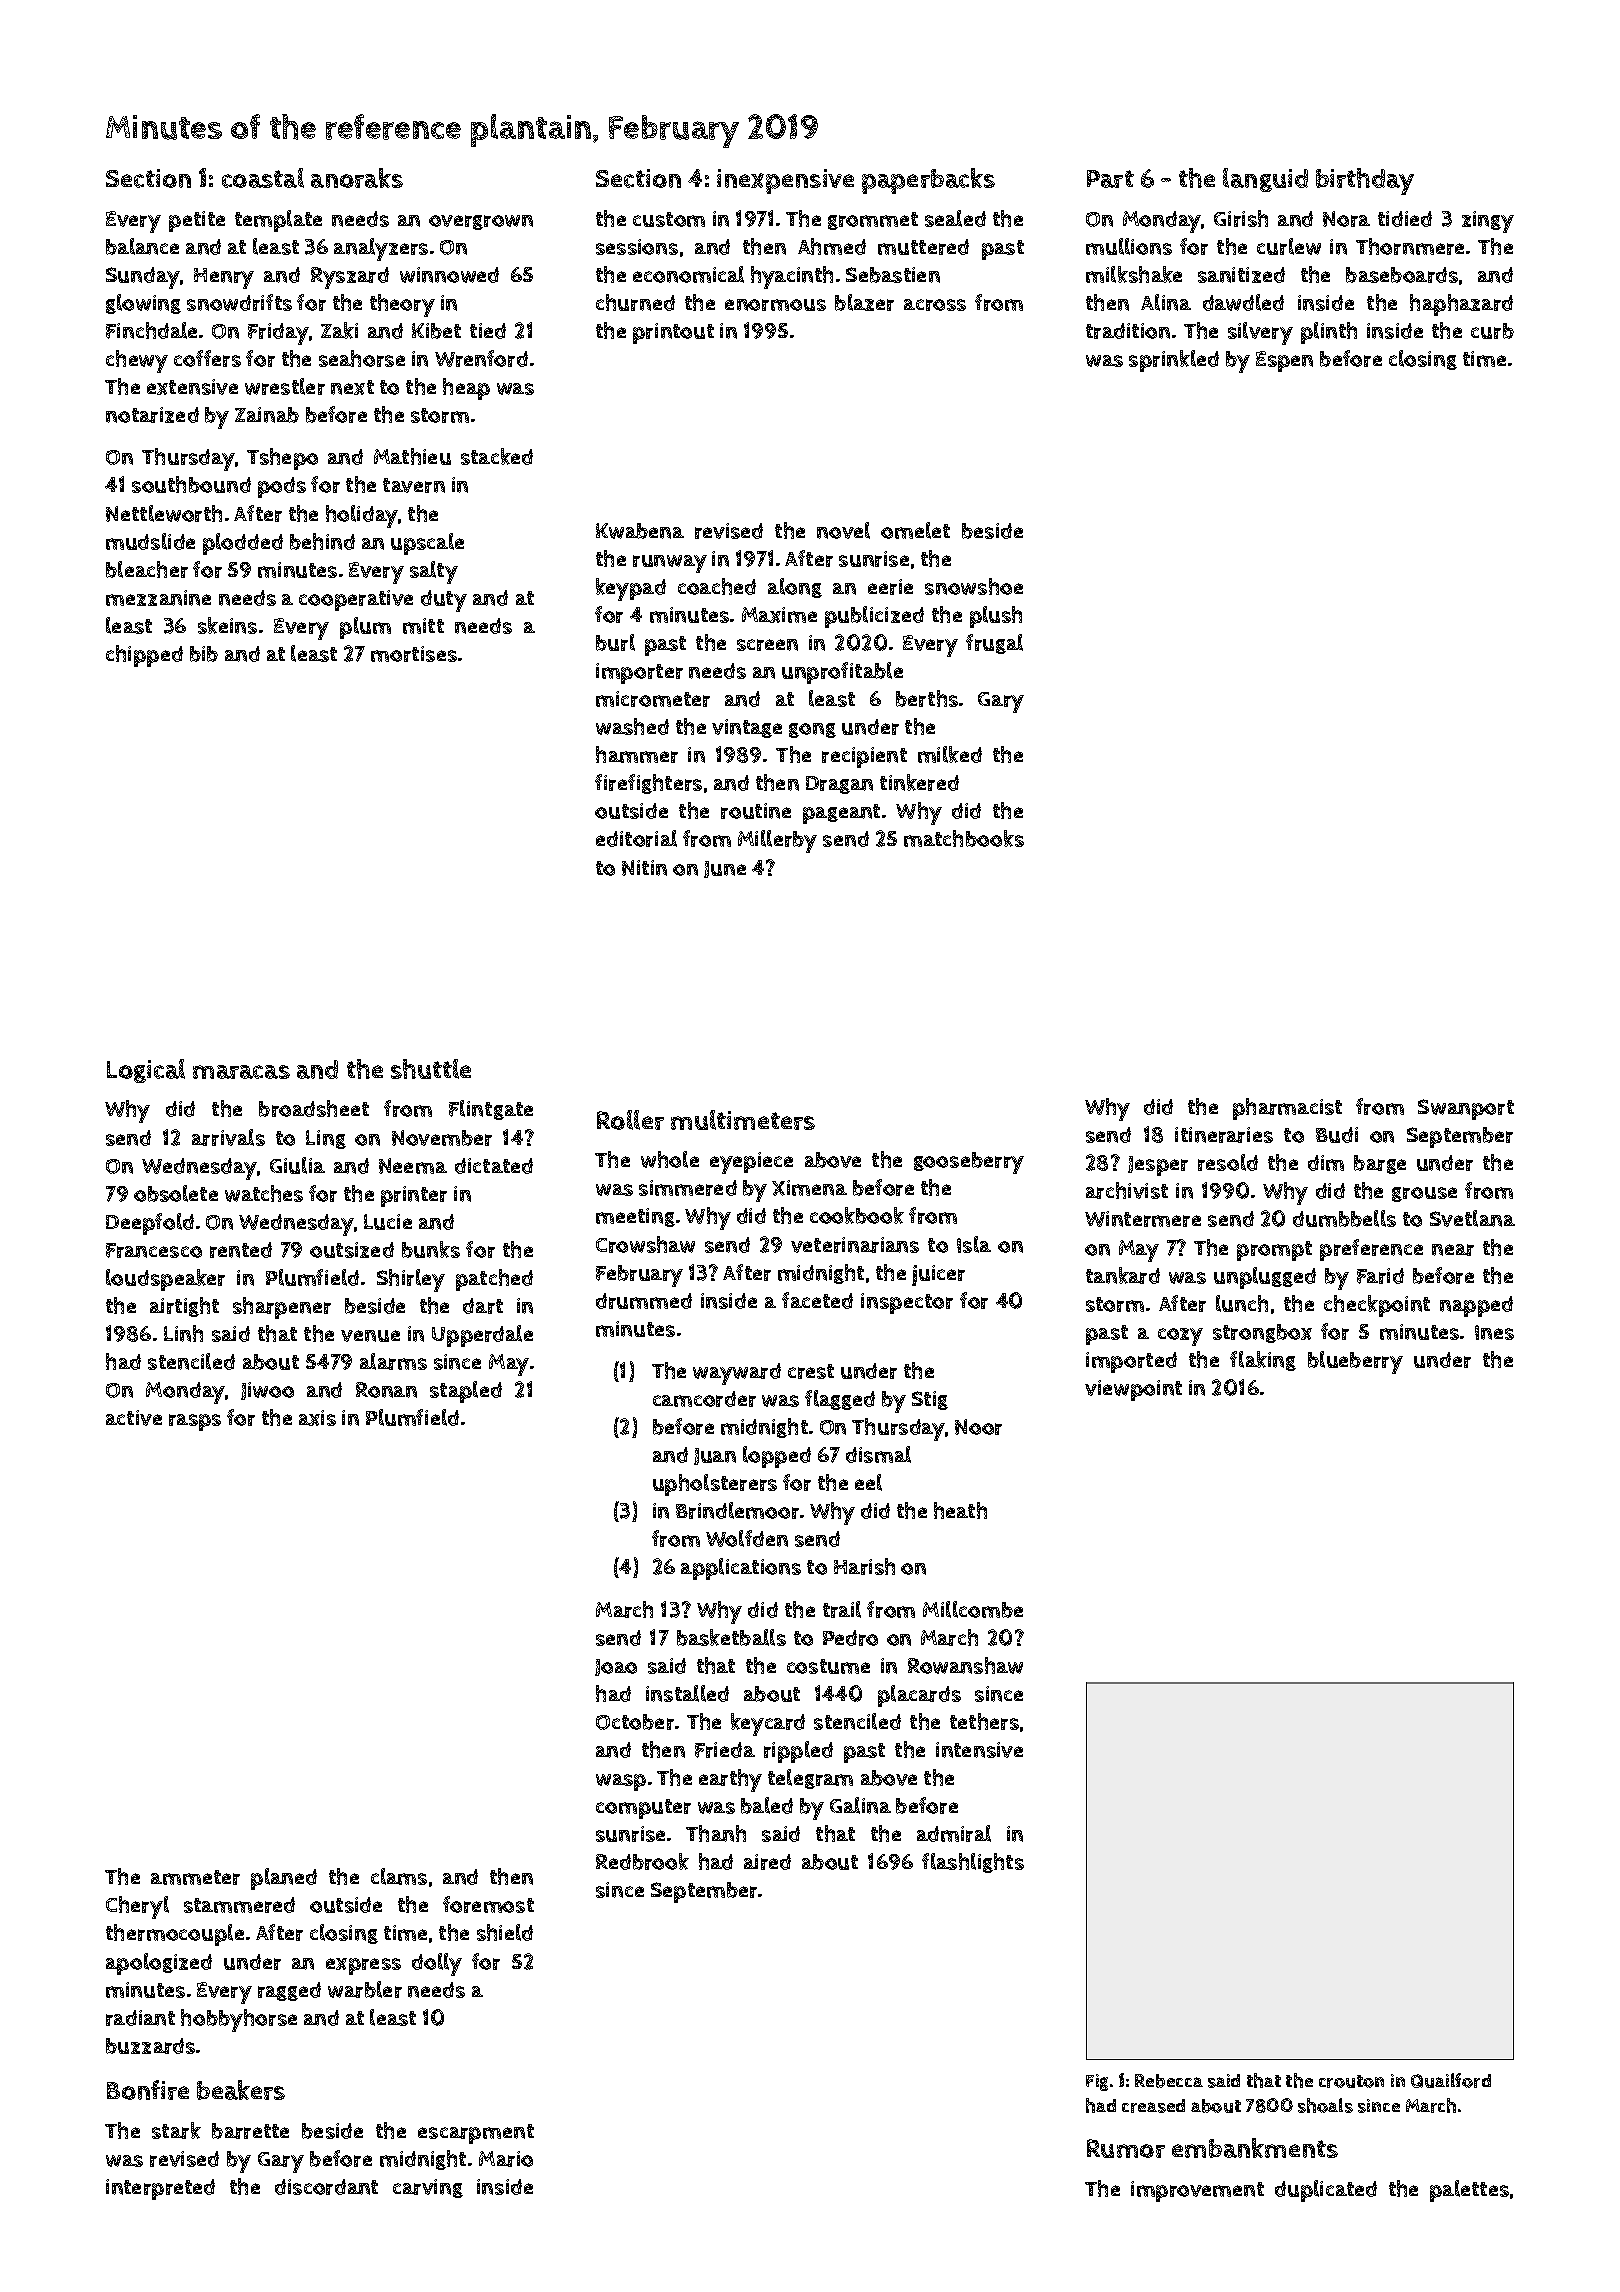 This screenshot has width=1620, height=2292. I want to click on ammeter, so click(195, 1877).
